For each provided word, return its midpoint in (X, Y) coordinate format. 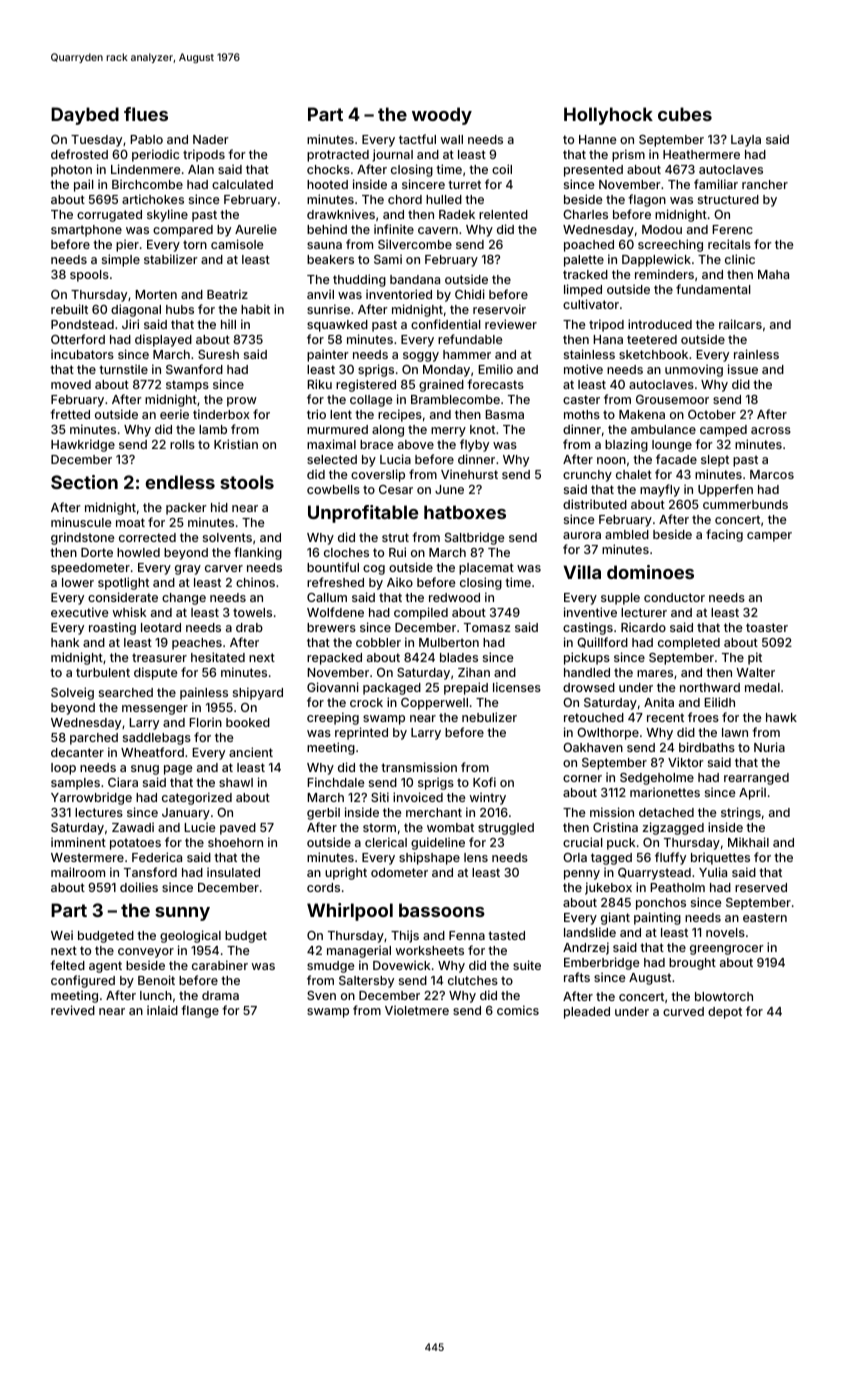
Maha (773, 274)
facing (724, 535)
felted (67, 965)
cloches (346, 552)
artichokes (153, 199)
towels (252, 612)
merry (448, 432)
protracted (338, 156)
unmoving (694, 370)
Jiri (130, 324)
